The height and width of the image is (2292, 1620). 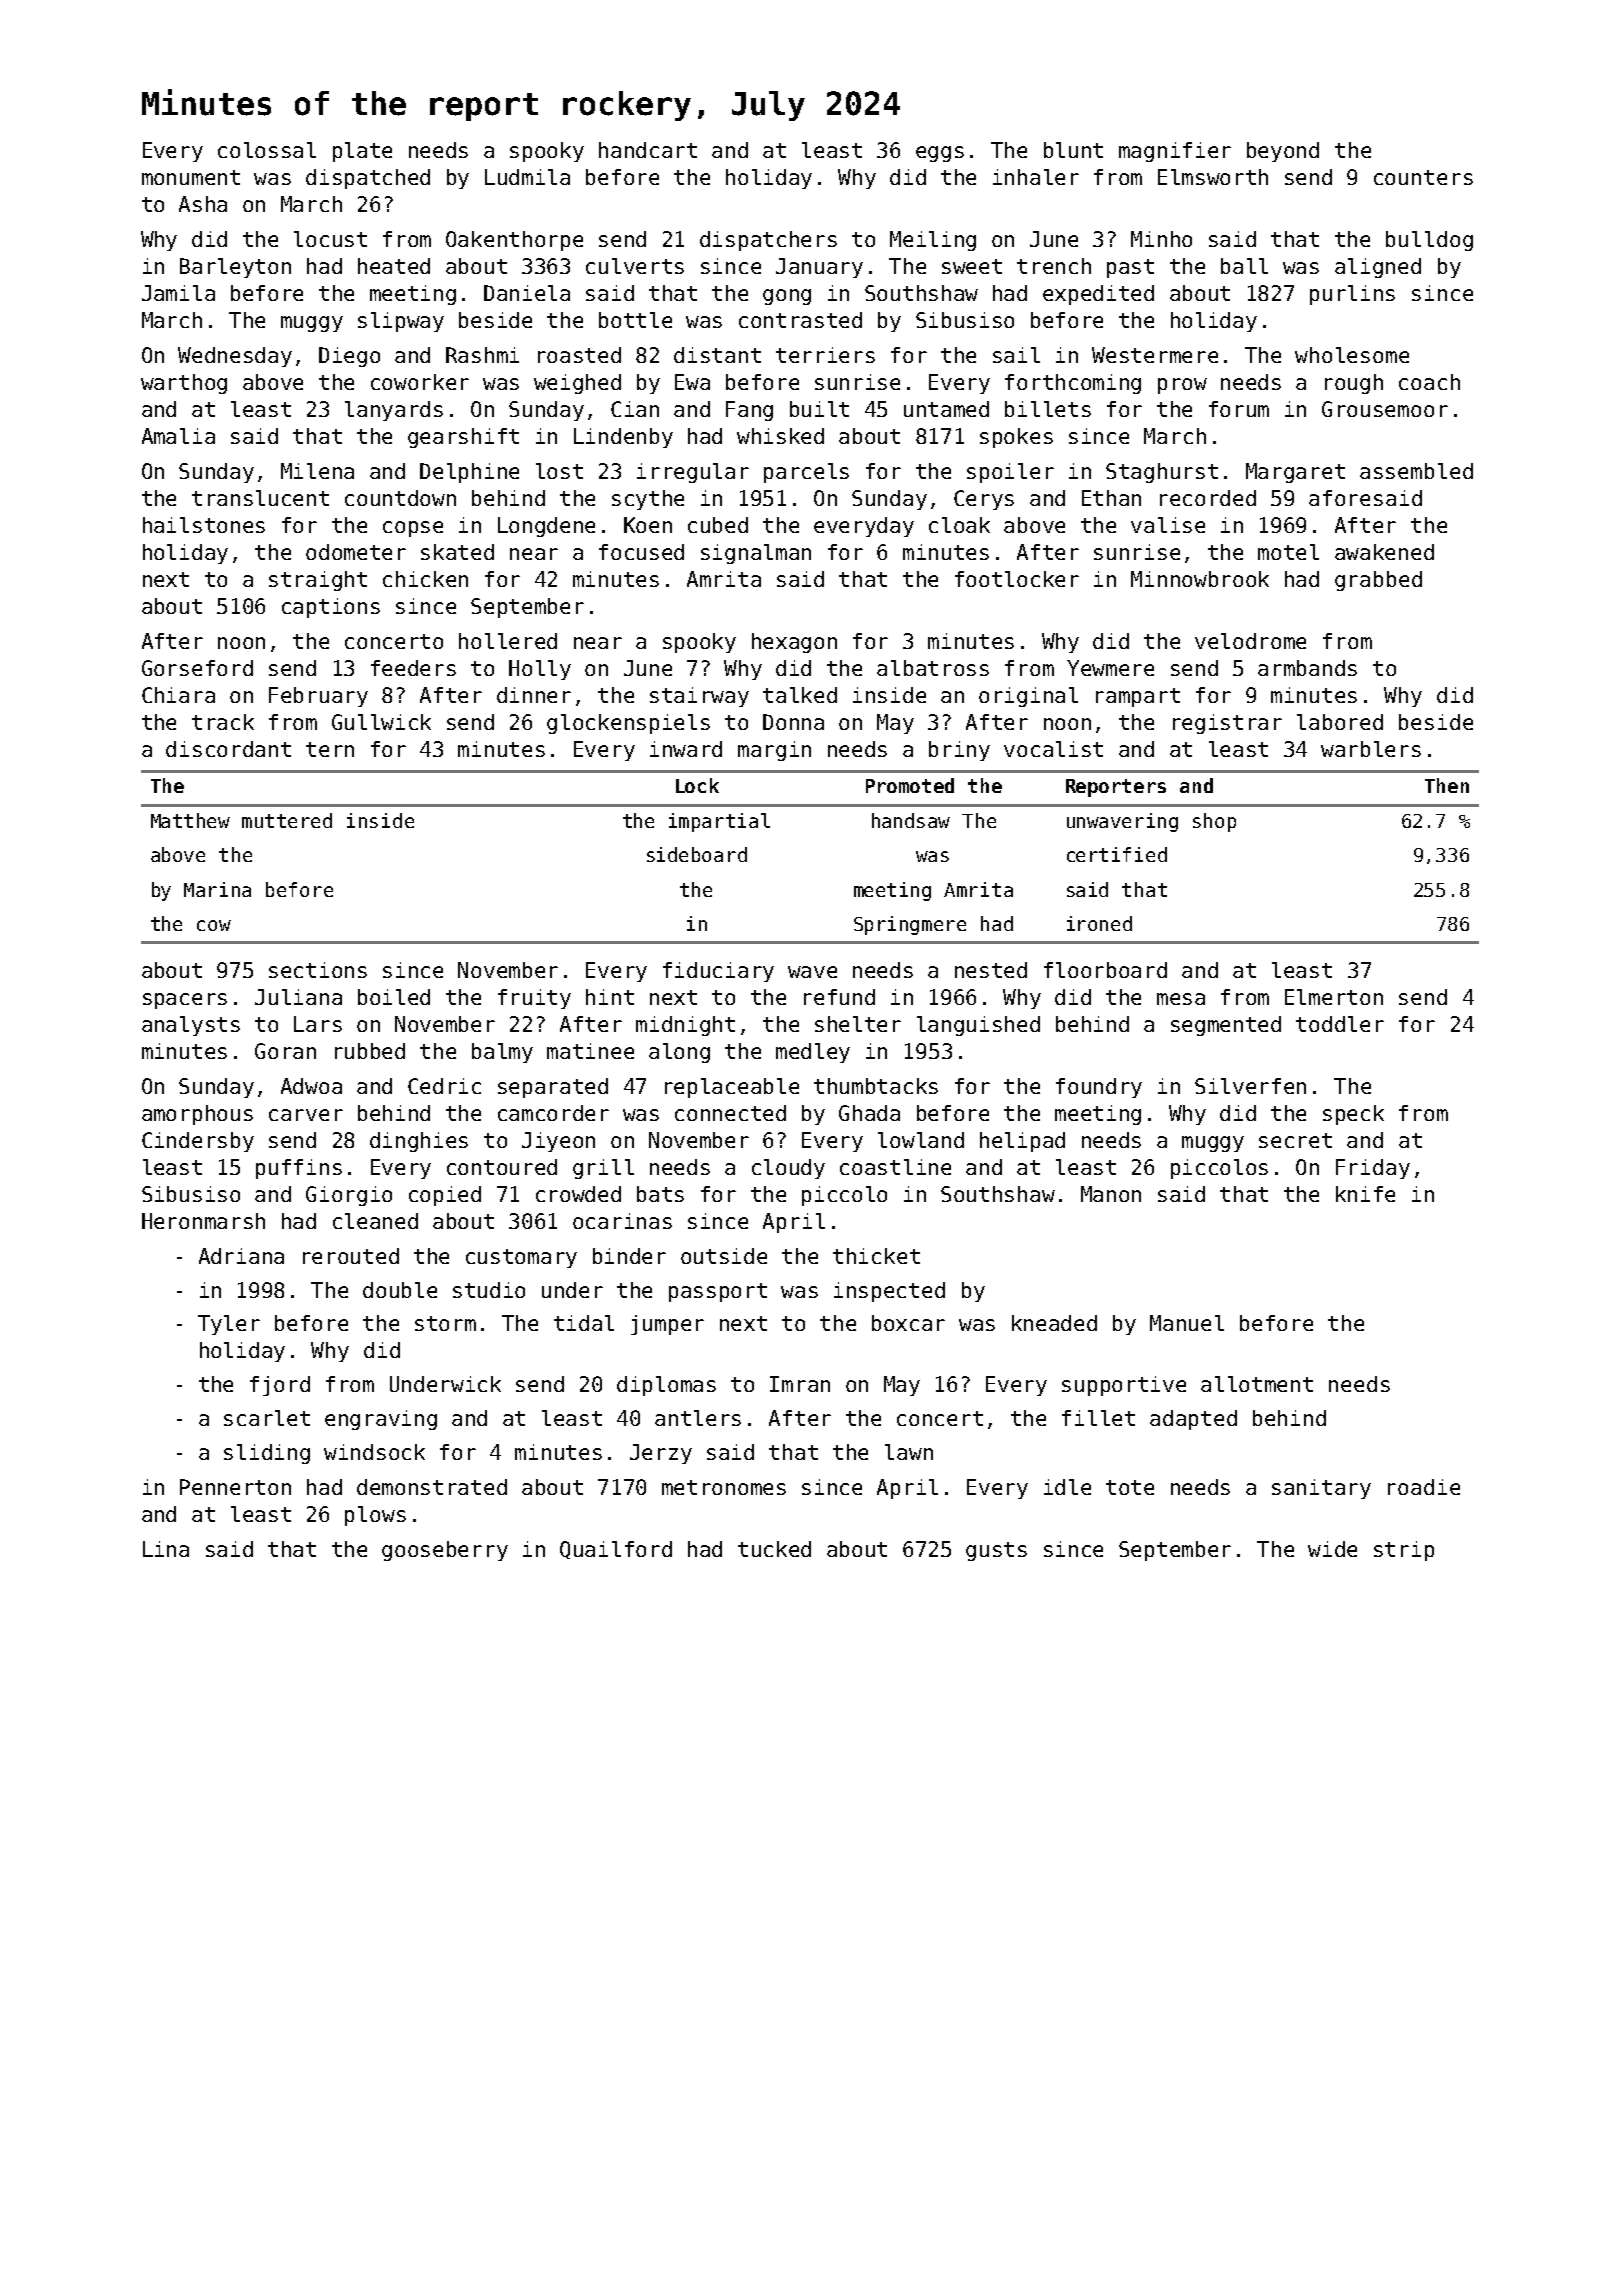 What do you see at coordinates (267, 150) in the image?
I see `colossal` at bounding box center [267, 150].
